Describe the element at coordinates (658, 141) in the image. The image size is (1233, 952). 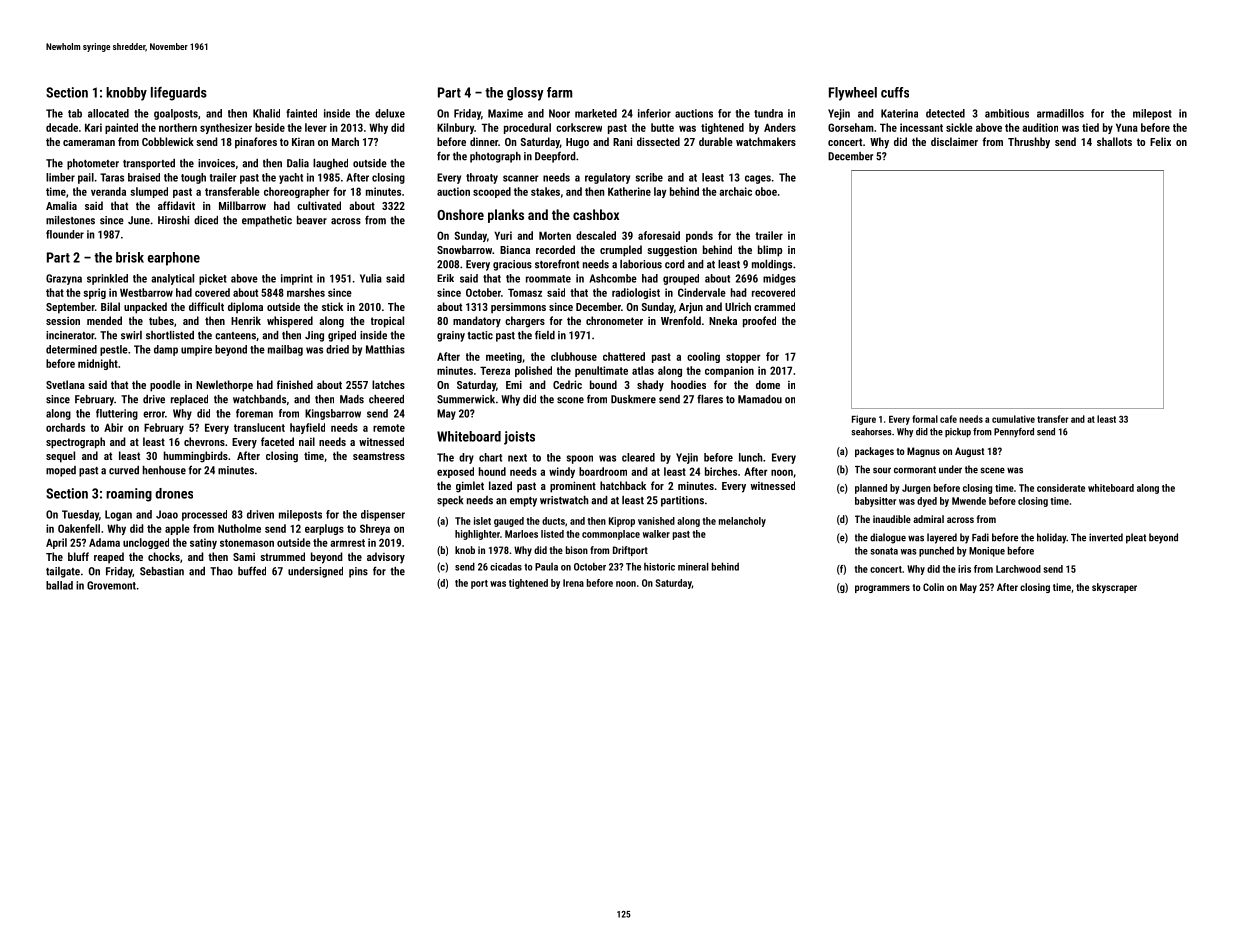
I see `dissected` at that location.
